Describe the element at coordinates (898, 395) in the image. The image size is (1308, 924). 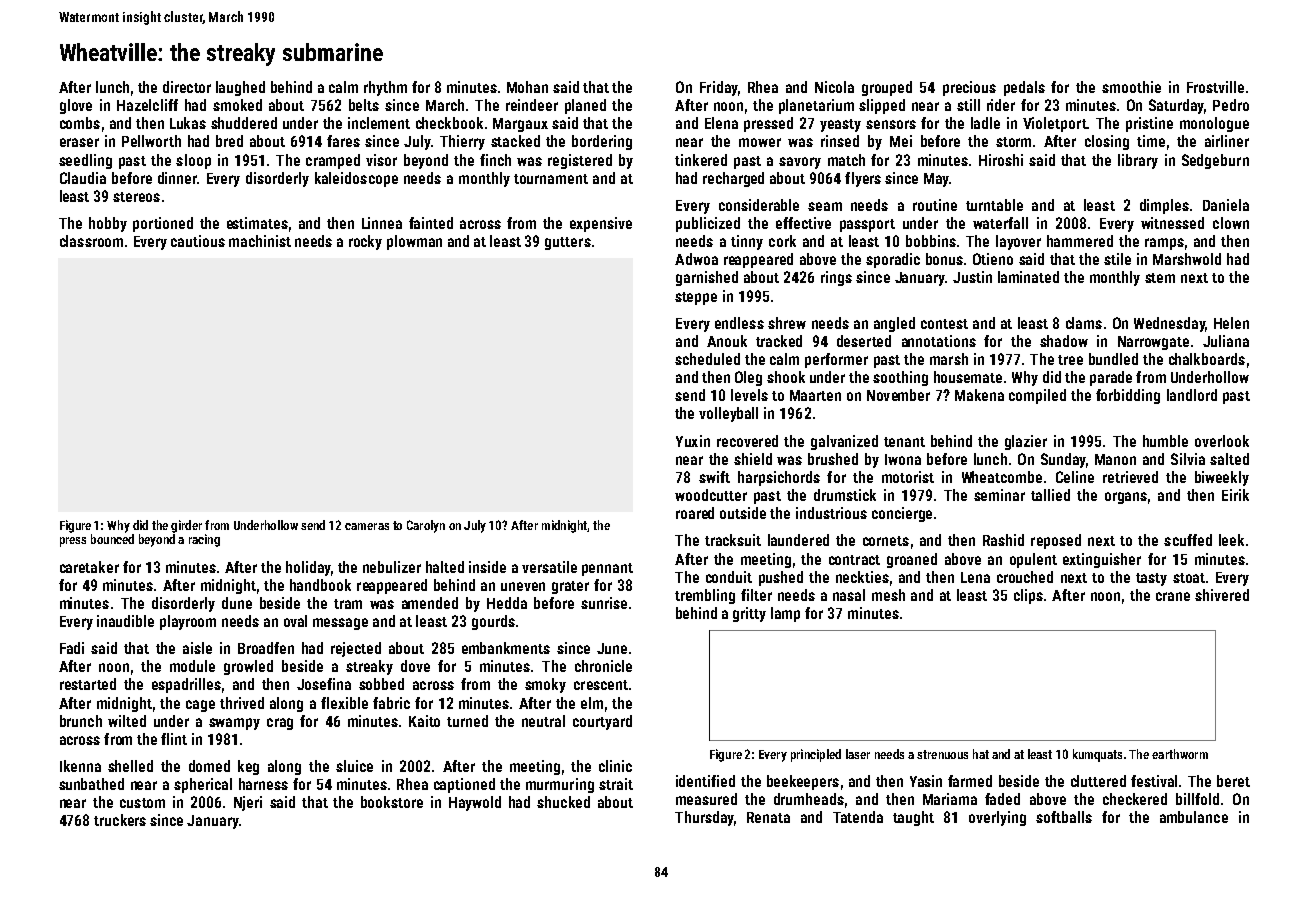
I see `November` at that location.
